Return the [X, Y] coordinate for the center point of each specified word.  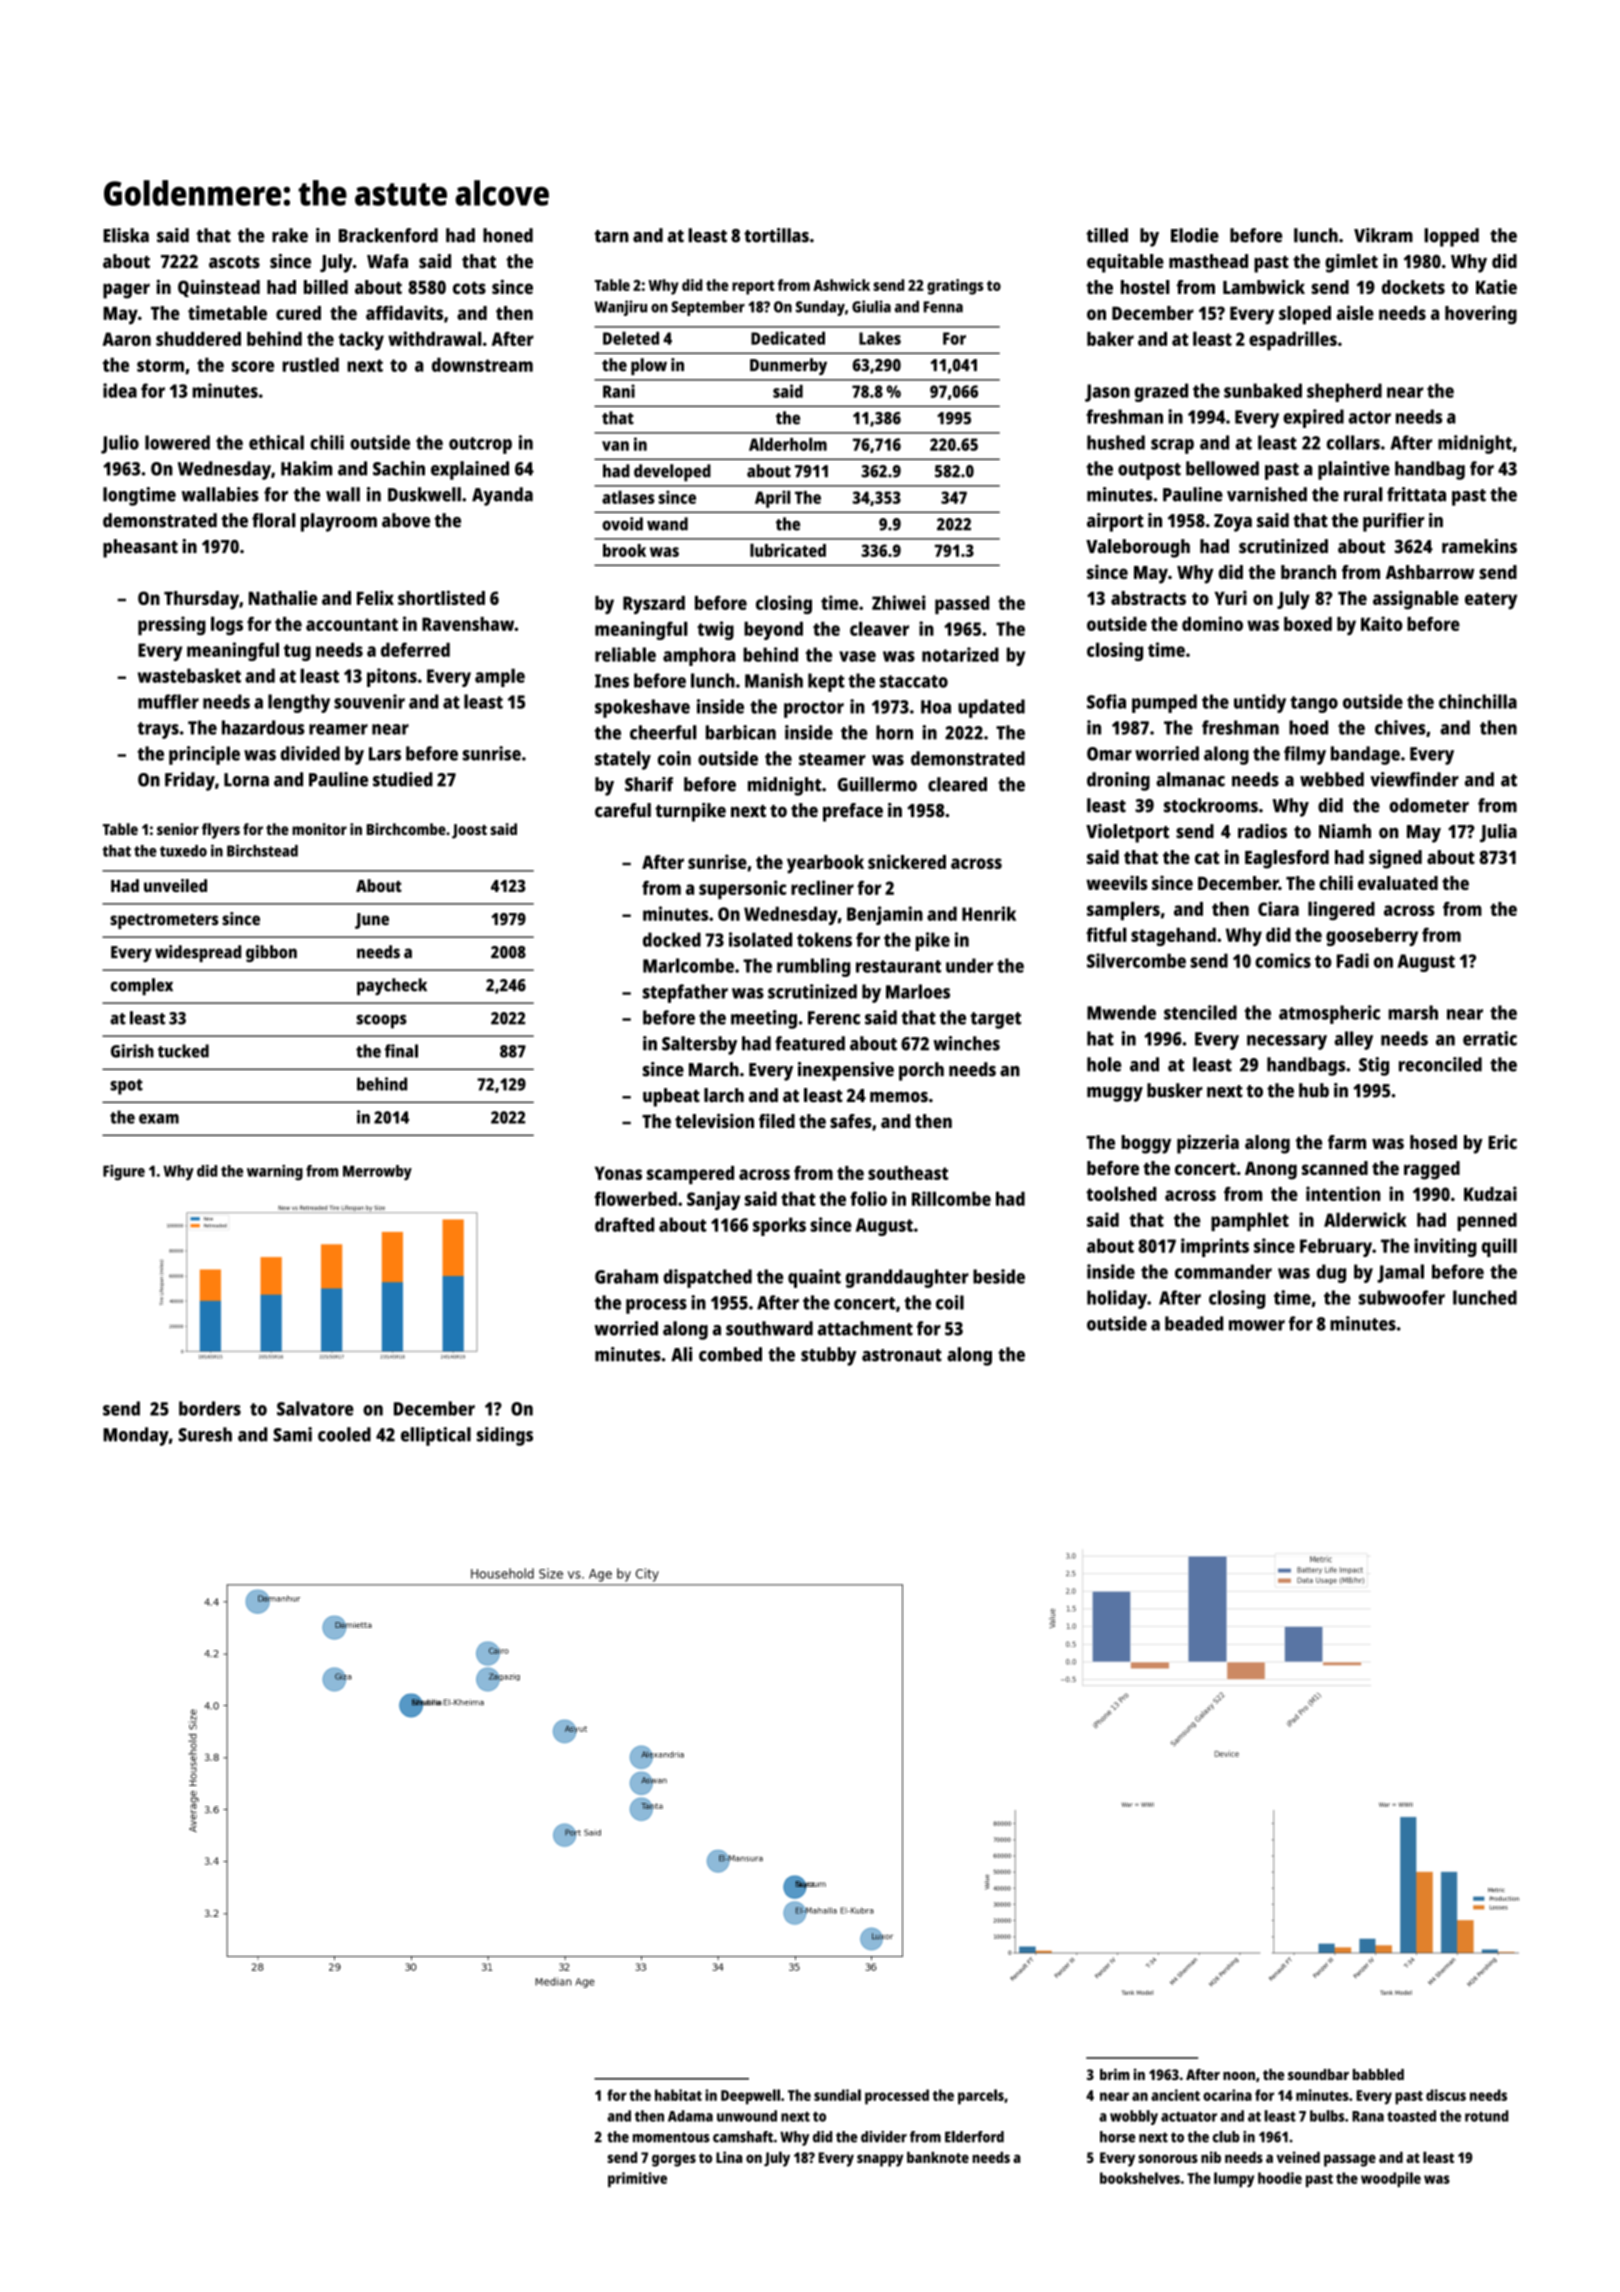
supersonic [743, 889]
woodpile [1391, 2179]
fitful [1106, 934]
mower [1257, 1325]
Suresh [205, 1434]
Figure [124, 1173]
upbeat [671, 1097]
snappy [880, 2160]
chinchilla [1478, 701]
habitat [678, 2095]
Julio [120, 444]
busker [1175, 1090]
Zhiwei [899, 602]
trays [158, 730]
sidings [505, 1436]
